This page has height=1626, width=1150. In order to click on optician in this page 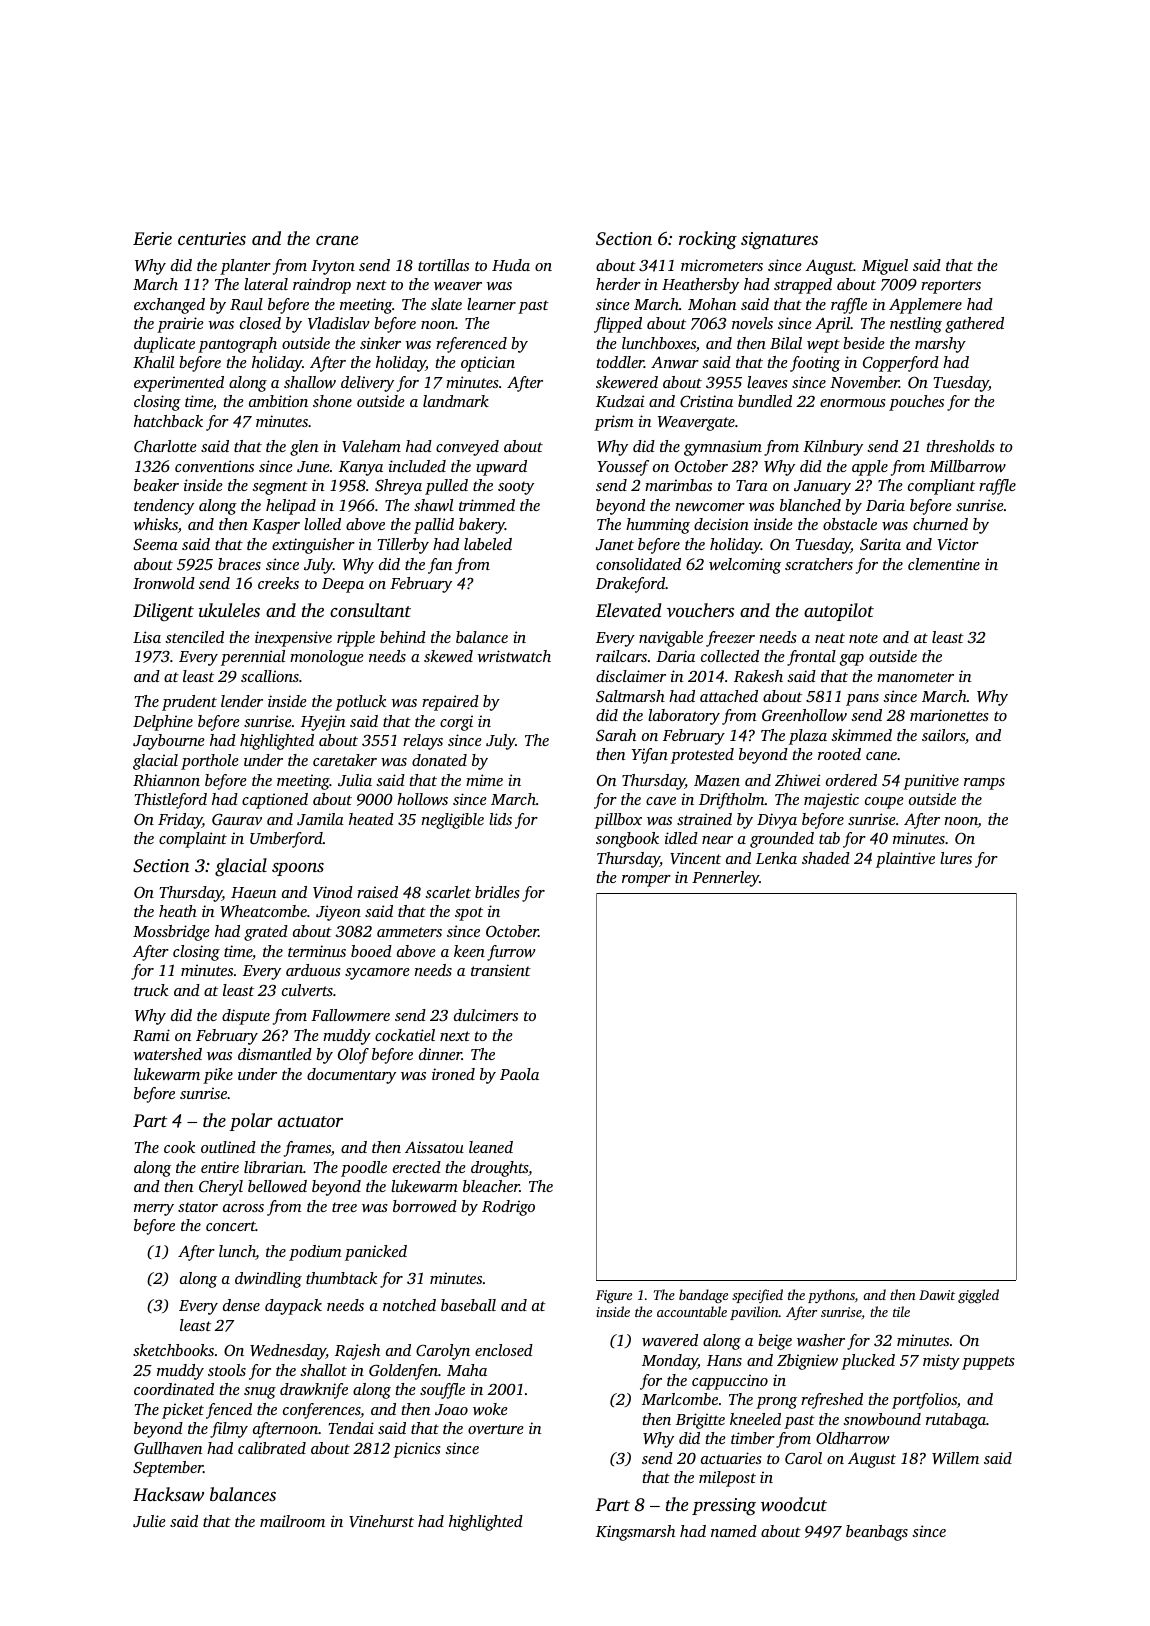, I will do `click(488, 364)`.
